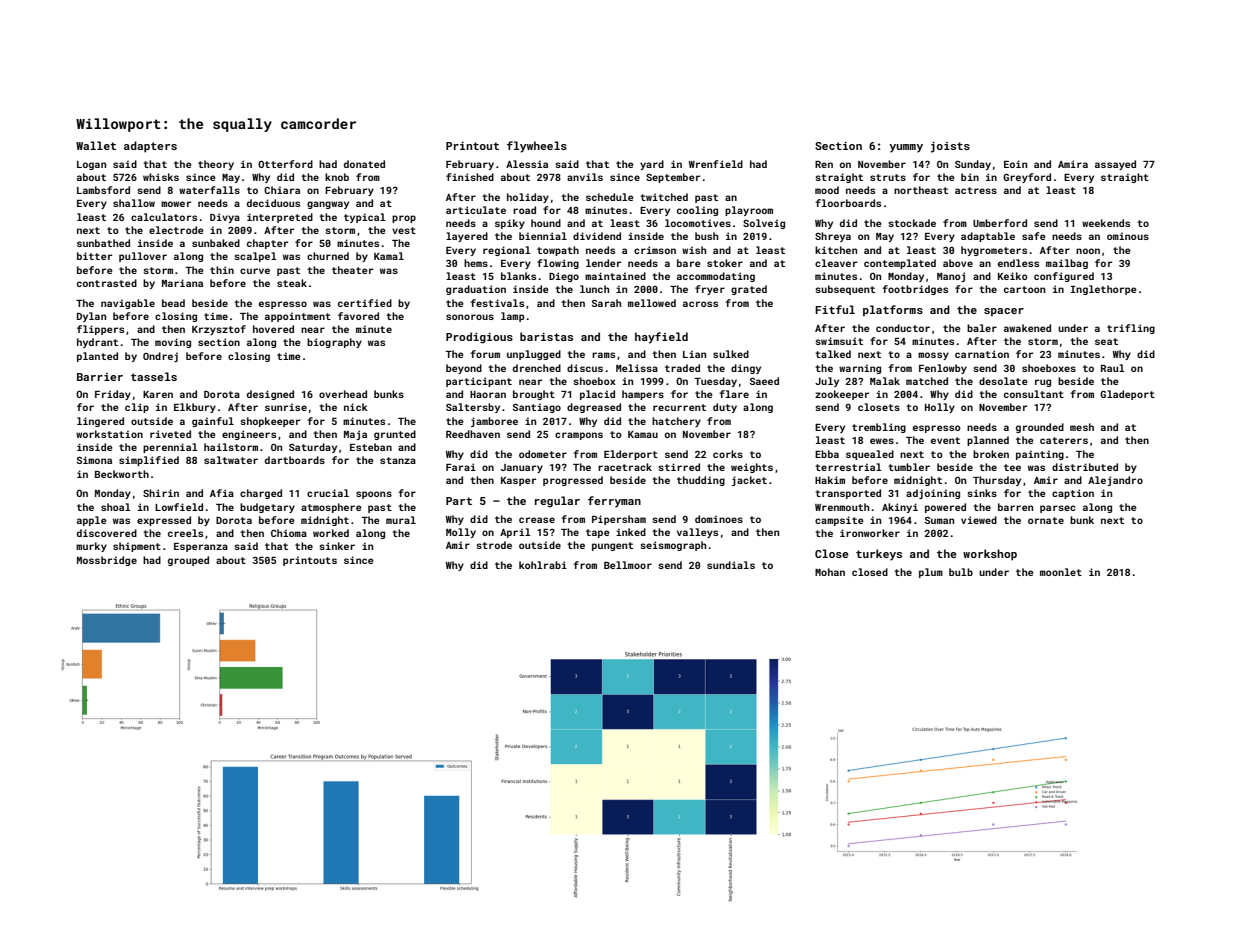 This image has height=952, width=1233. What do you see at coordinates (209, 190) in the image?
I see `waterfalls` at bounding box center [209, 190].
